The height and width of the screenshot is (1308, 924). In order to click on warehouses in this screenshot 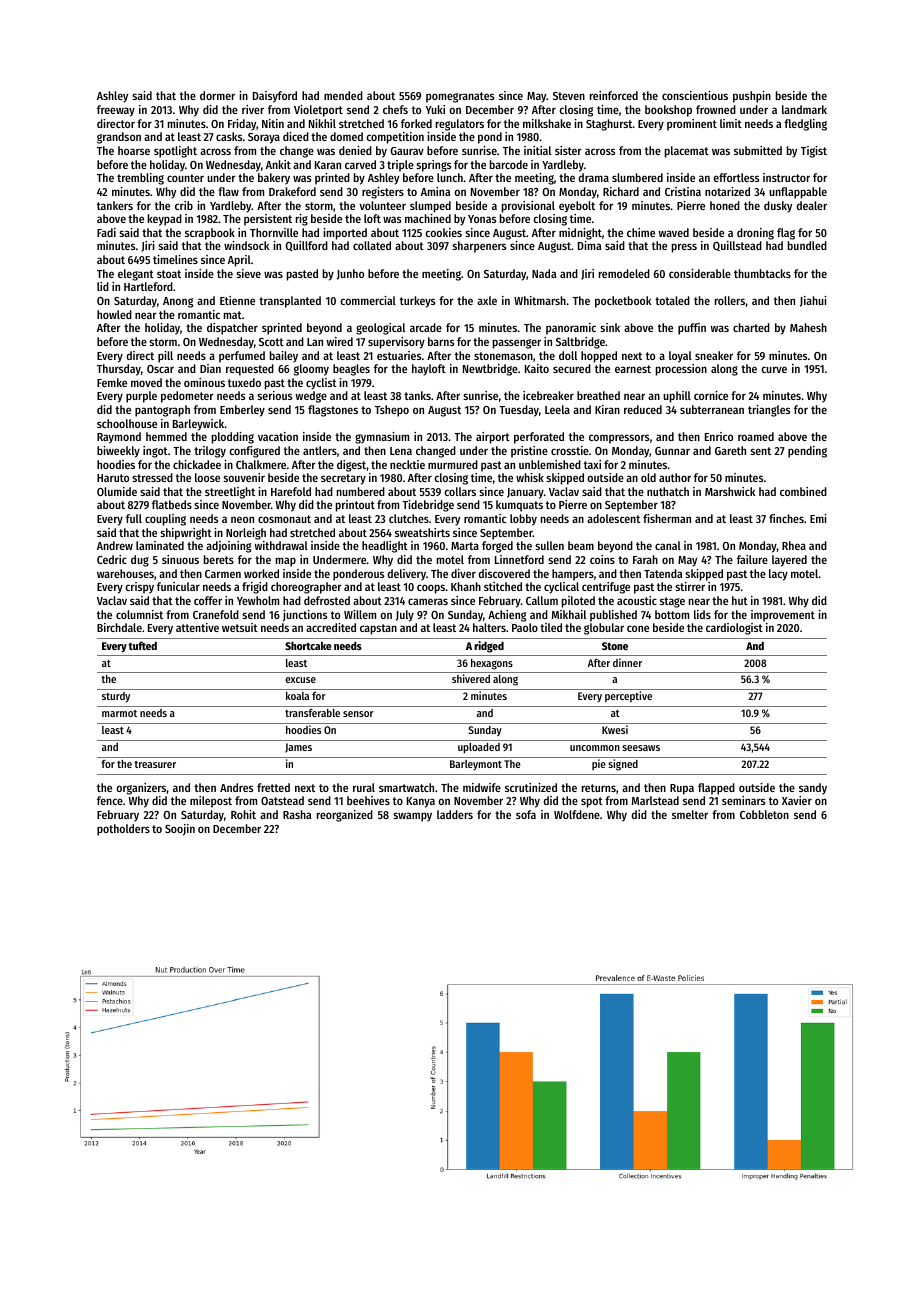, I will do `click(125, 573)`.
